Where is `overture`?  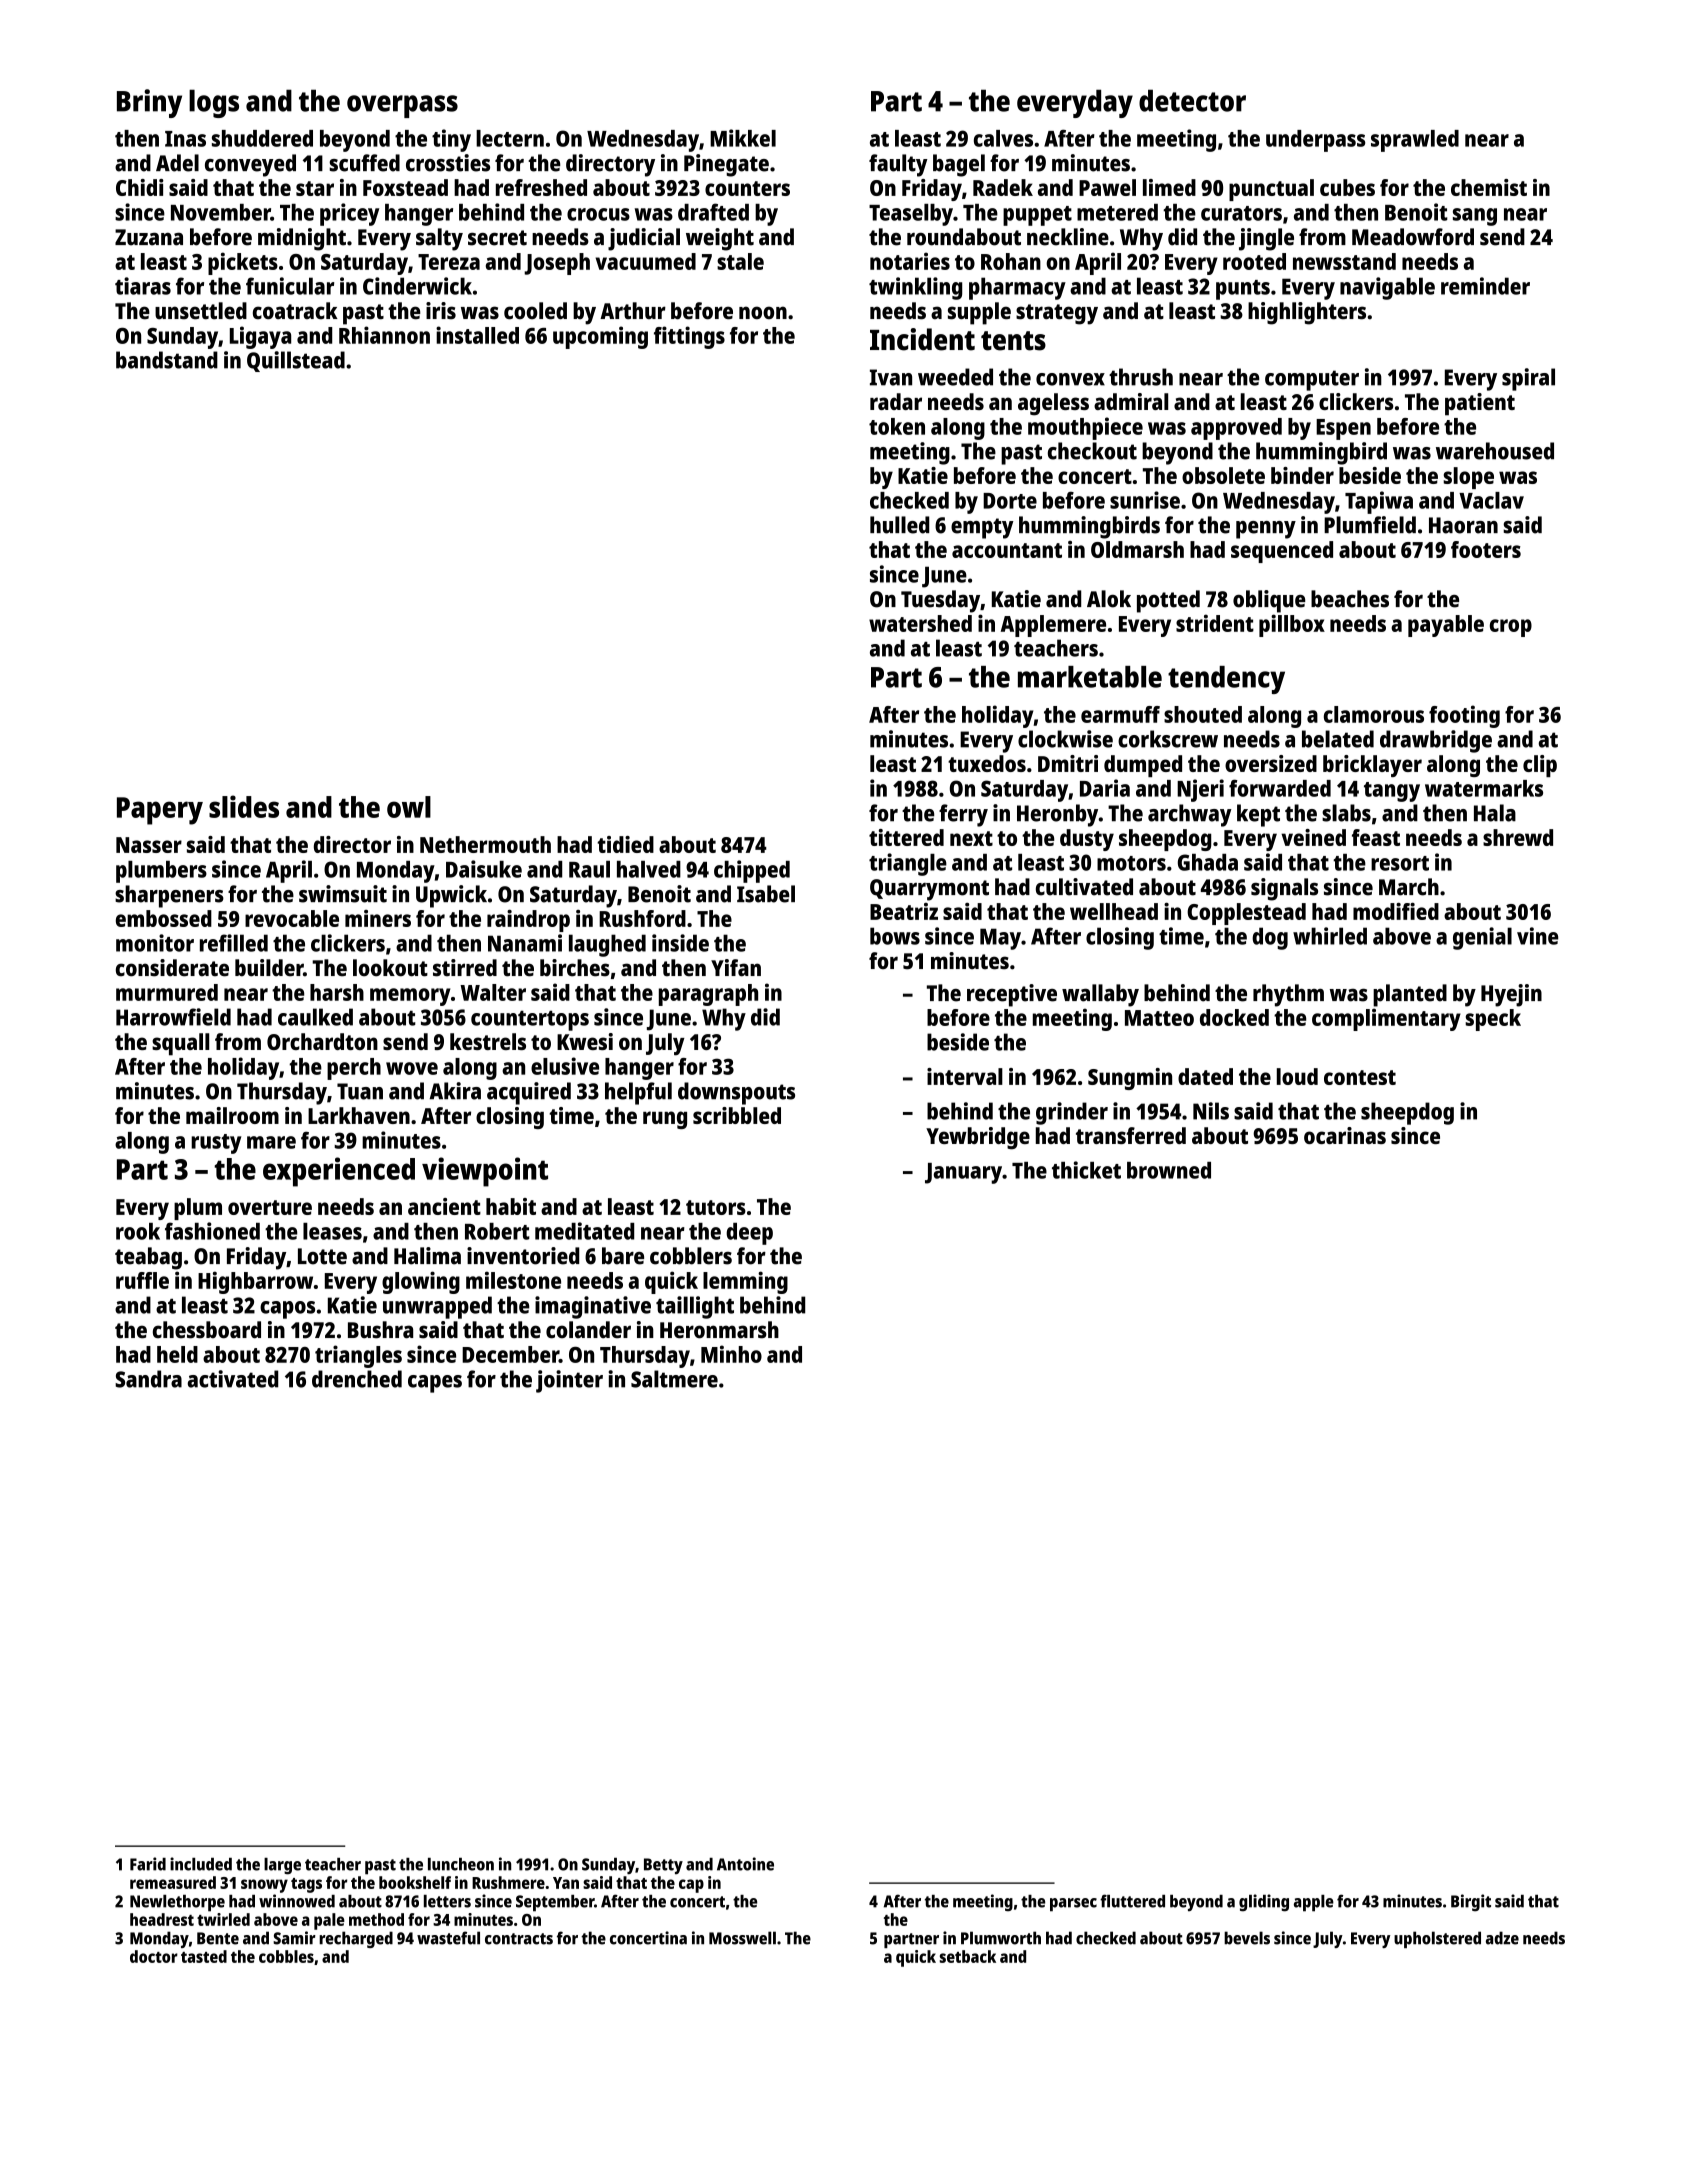
overture is located at coordinates (270, 1207).
